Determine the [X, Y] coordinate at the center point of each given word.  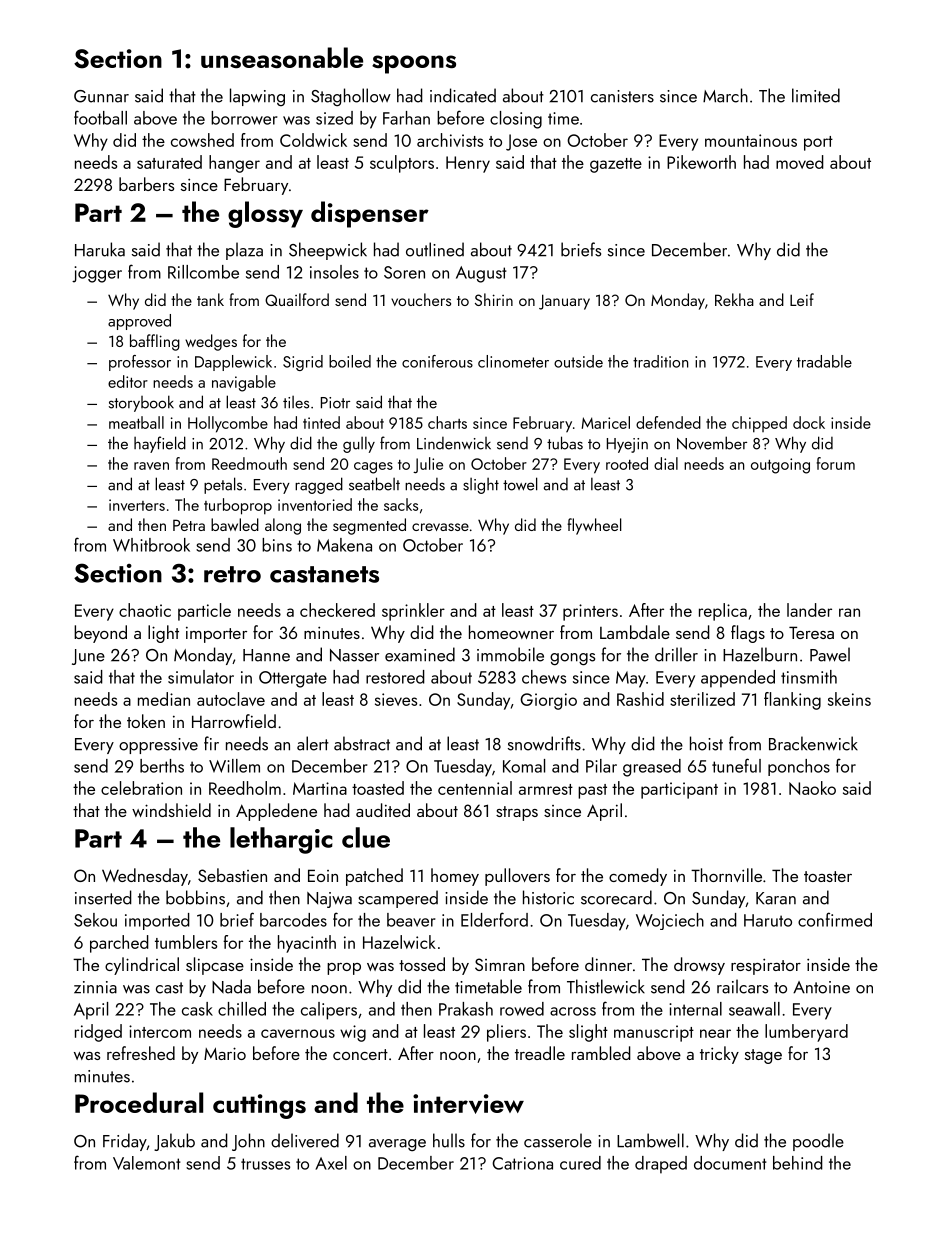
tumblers [186, 942]
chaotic [145, 610]
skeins [849, 699]
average [397, 1145]
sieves [396, 699]
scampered [398, 899]
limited [816, 95]
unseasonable [282, 57]
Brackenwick [813, 743]
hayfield [160, 444]
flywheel [594, 526]
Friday [125, 1142]
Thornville [726, 875]
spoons [414, 64]
